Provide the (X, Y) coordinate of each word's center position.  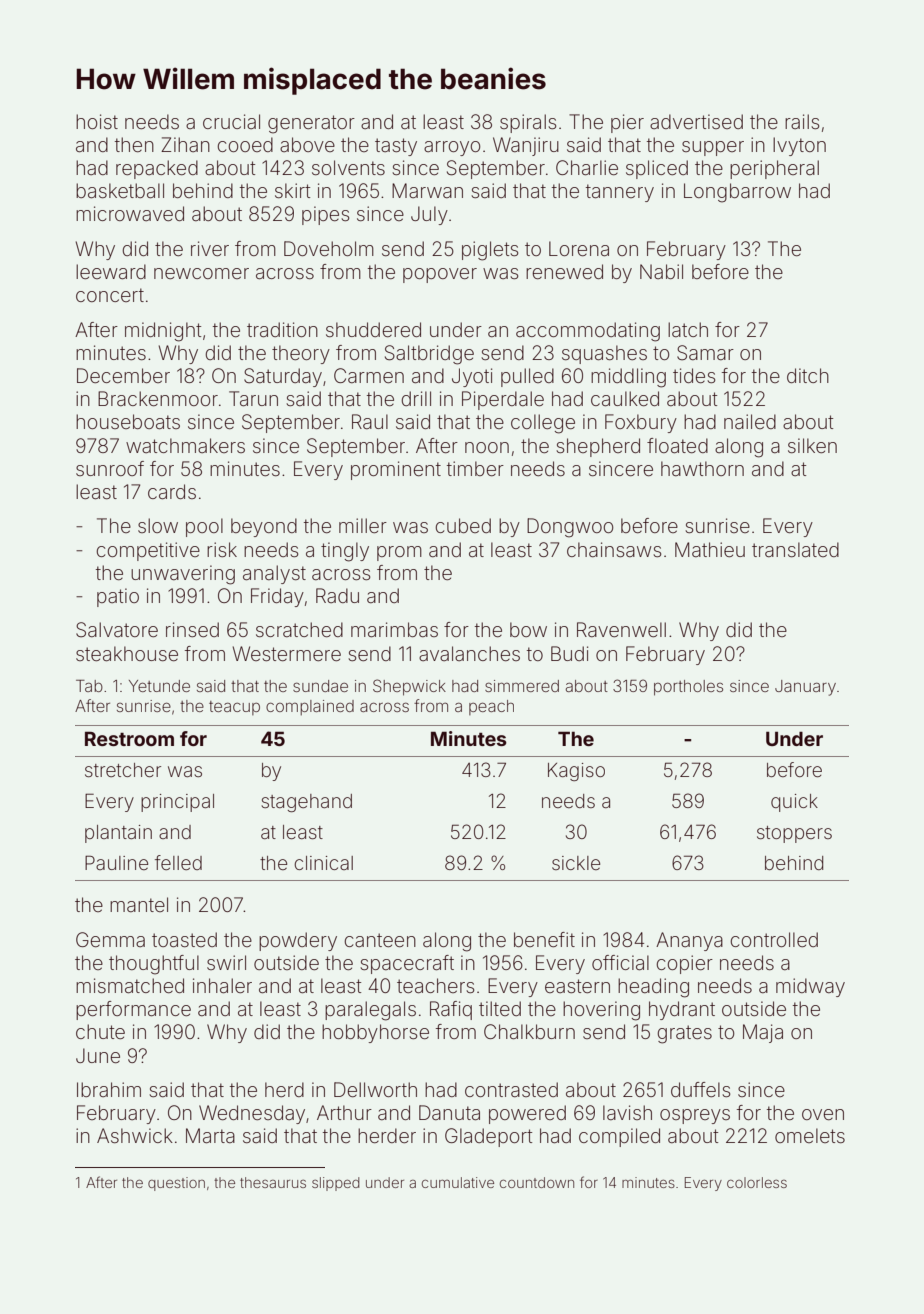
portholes (688, 688)
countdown (537, 1182)
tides (694, 375)
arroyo (452, 148)
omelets (810, 1135)
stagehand (306, 803)
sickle (576, 863)
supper (713, 148)
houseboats (128, 422)
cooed (245, 144)
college (543, 424)
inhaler (222, 986)
